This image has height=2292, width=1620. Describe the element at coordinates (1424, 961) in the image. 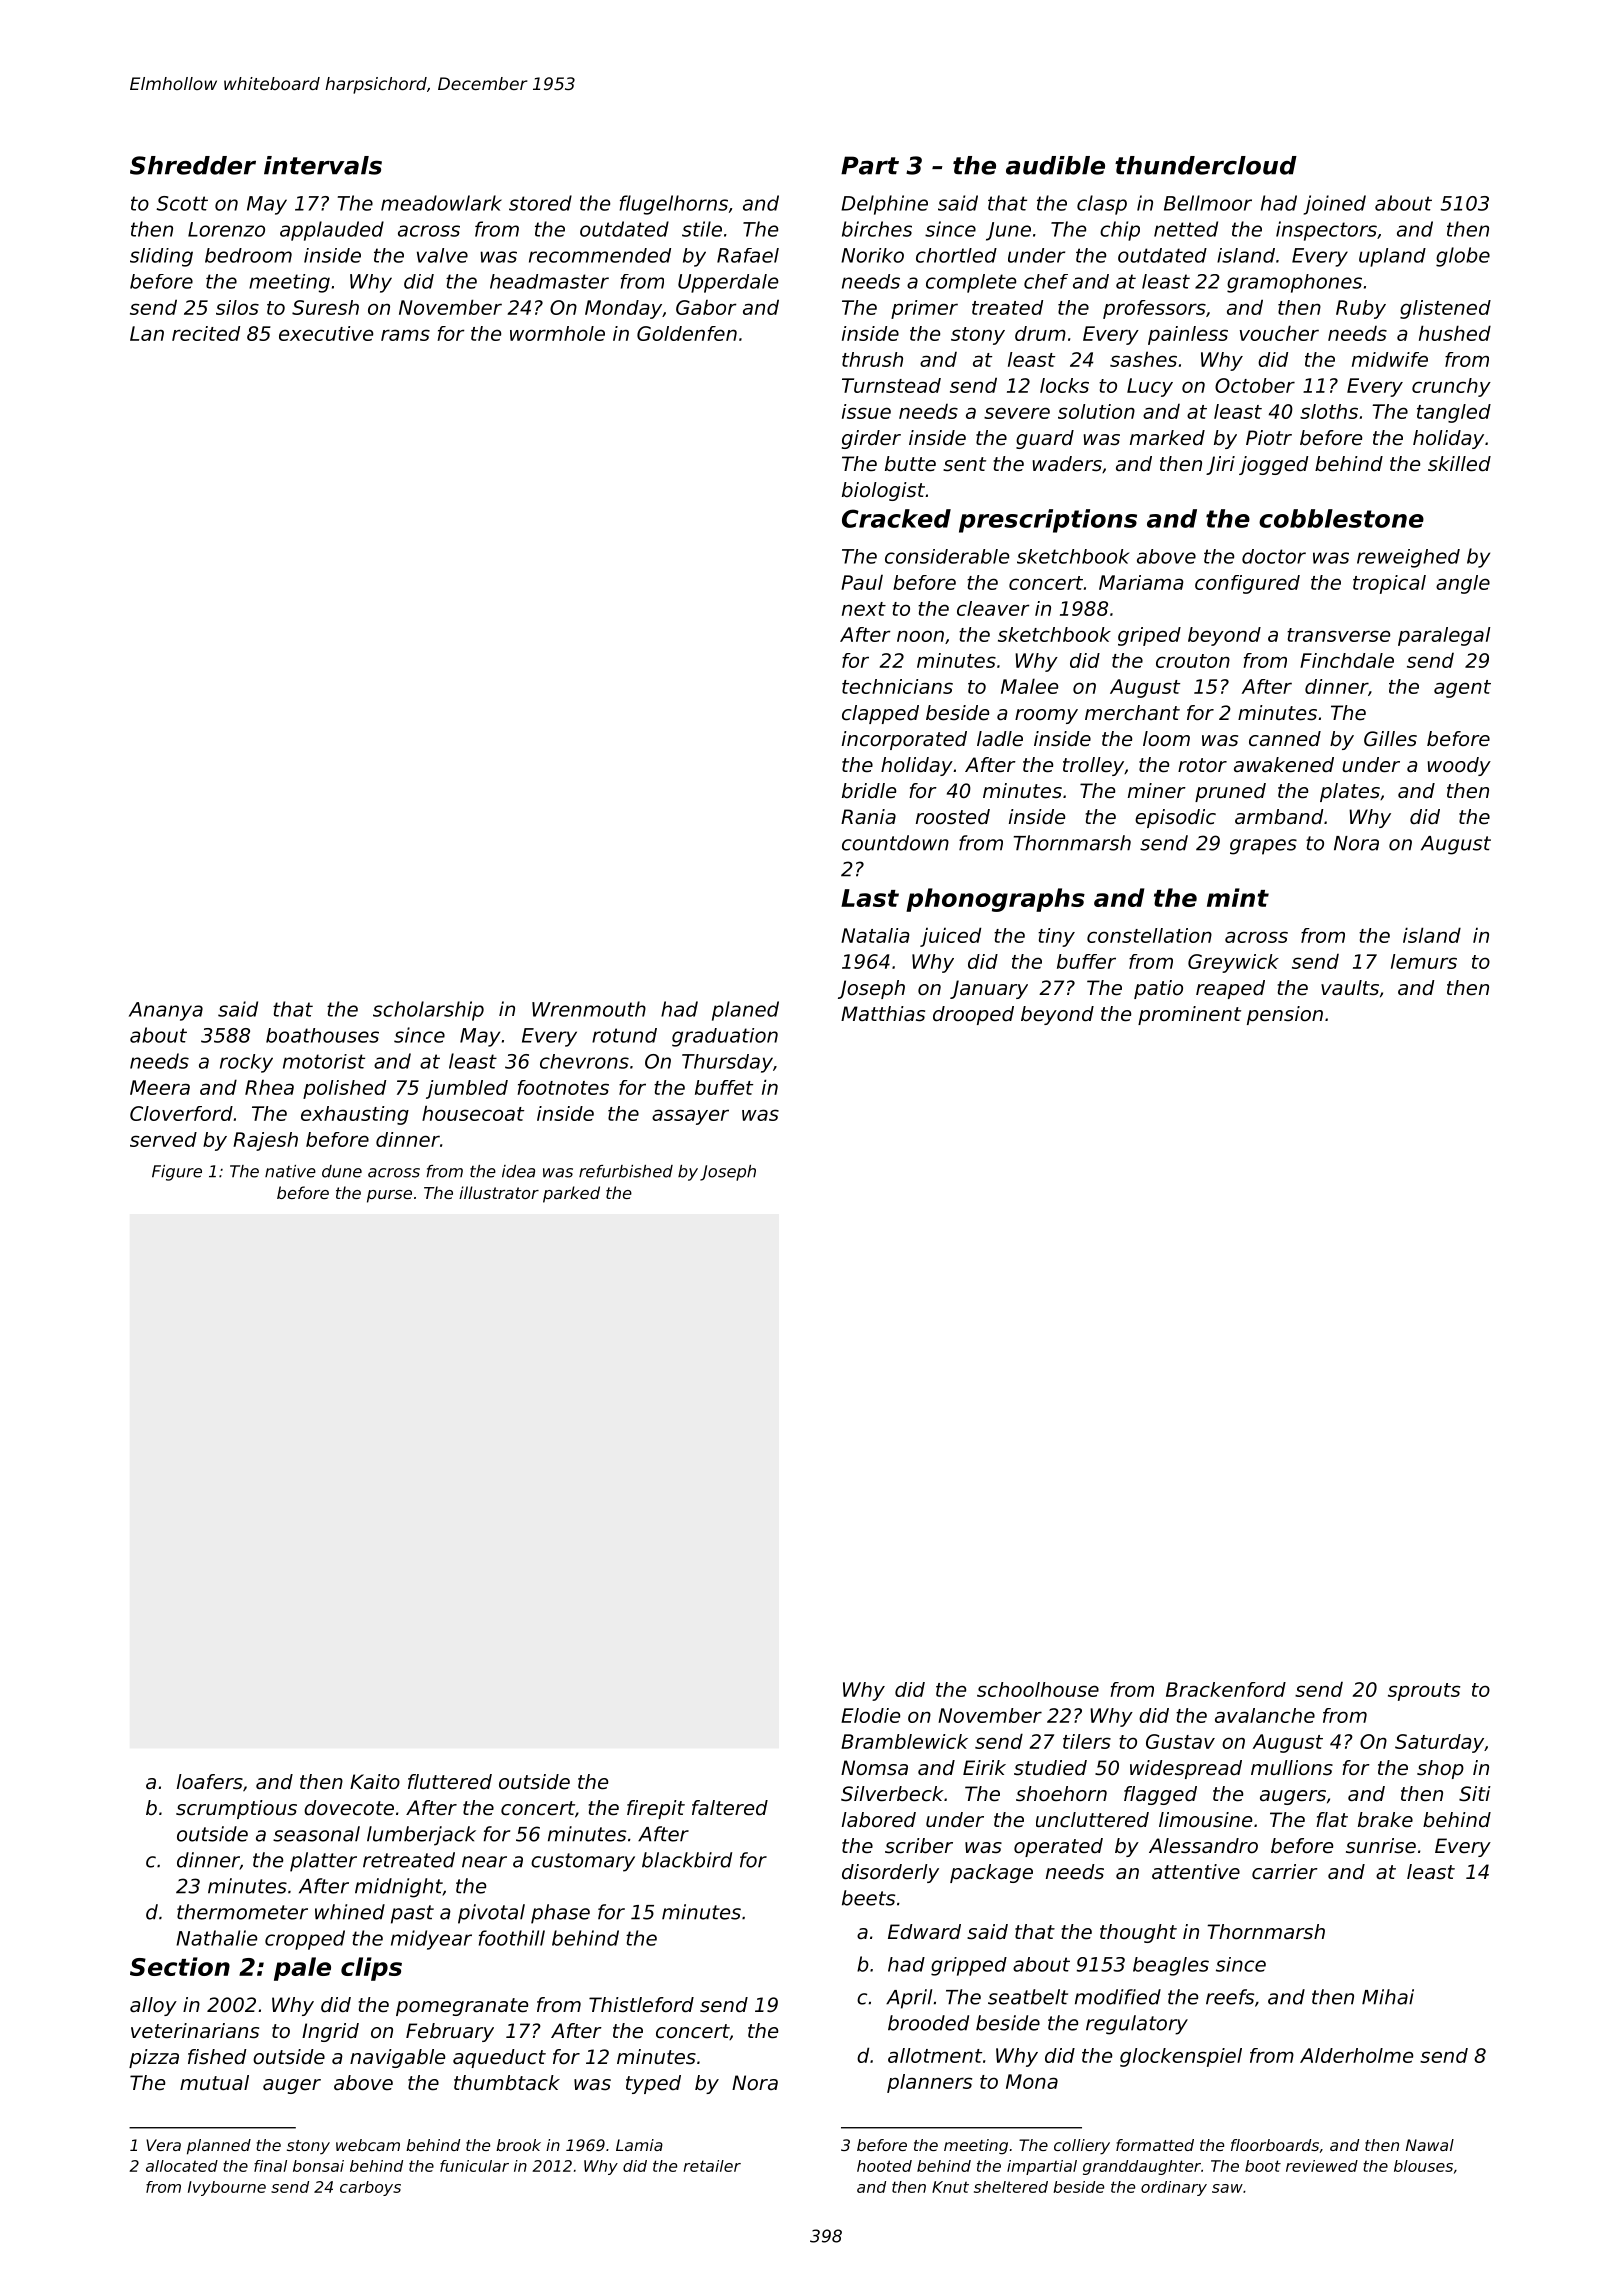

I see `lemurs` at that location.
